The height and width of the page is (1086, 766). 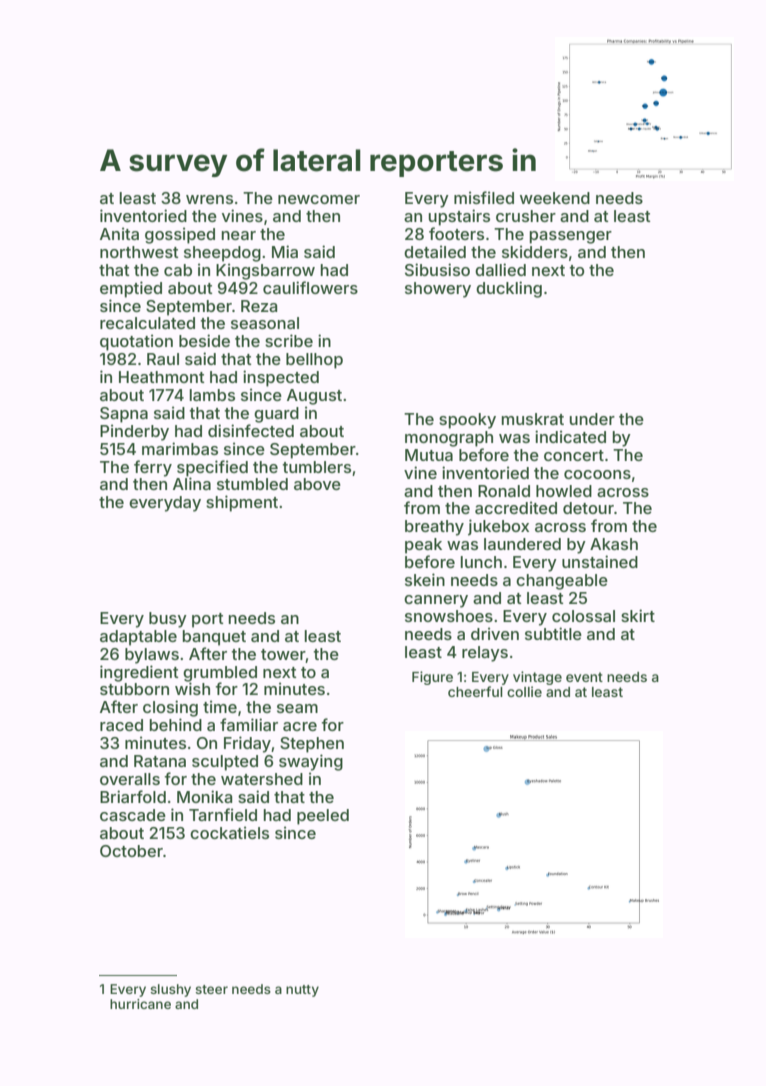 What do you see at coordinates (133, 796) in the page?
I see `Briarfold` at bounding box center [133, 796].
